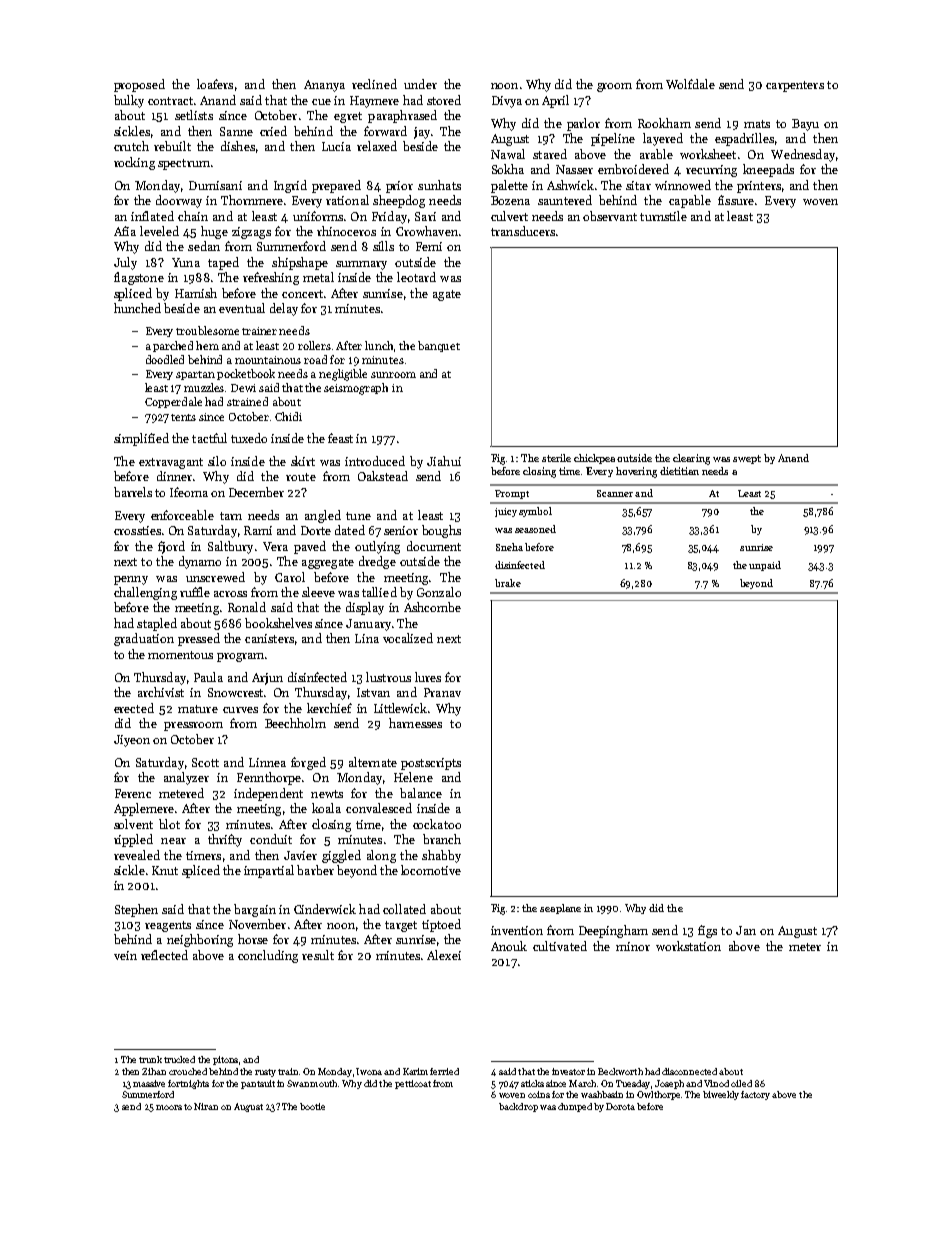 Image resolution: width=952 pixels, height=1233 pixels. I want to click on clearing, so click(691, 459).
